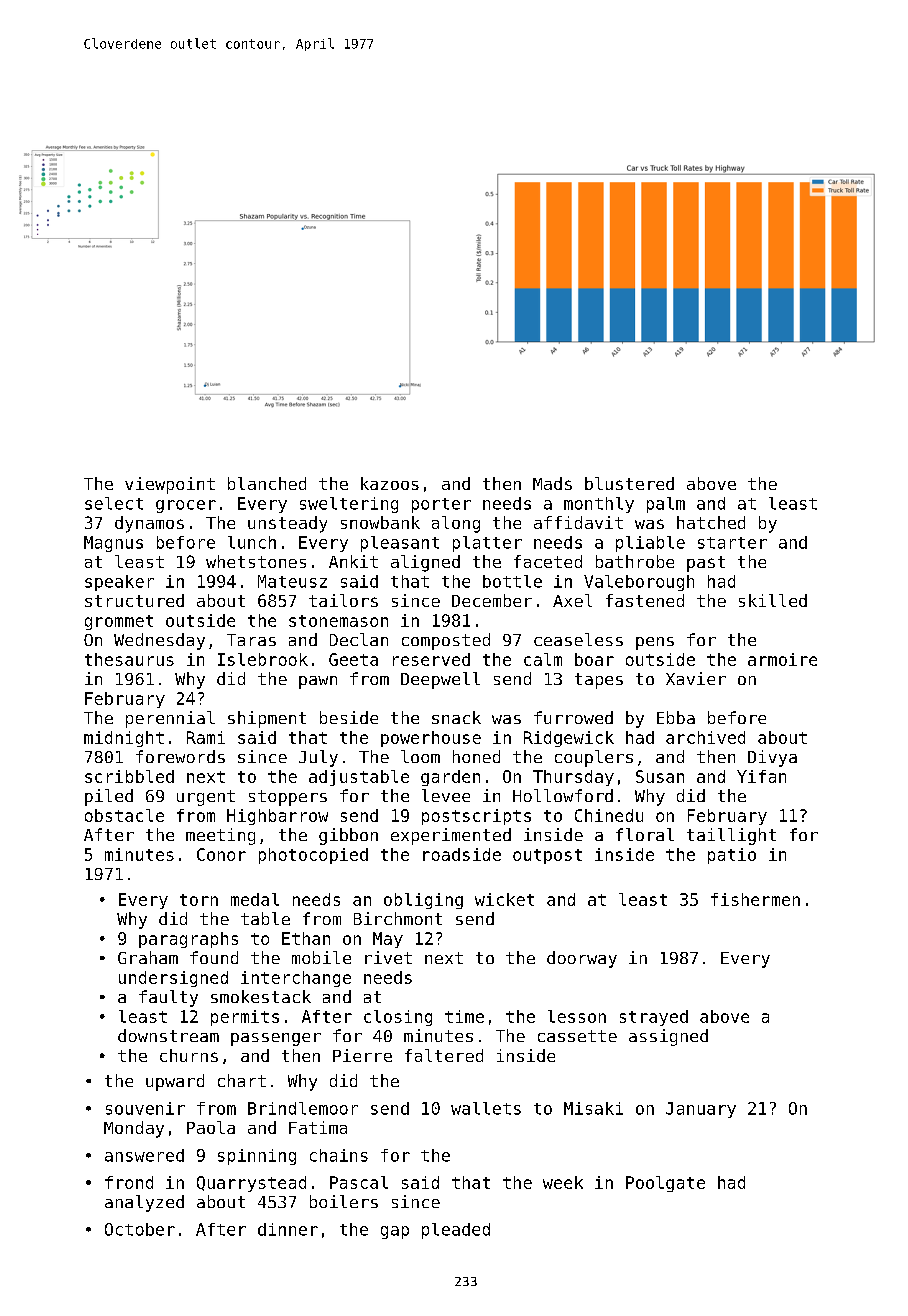  I want to click on blustered, so click(629, 483).
